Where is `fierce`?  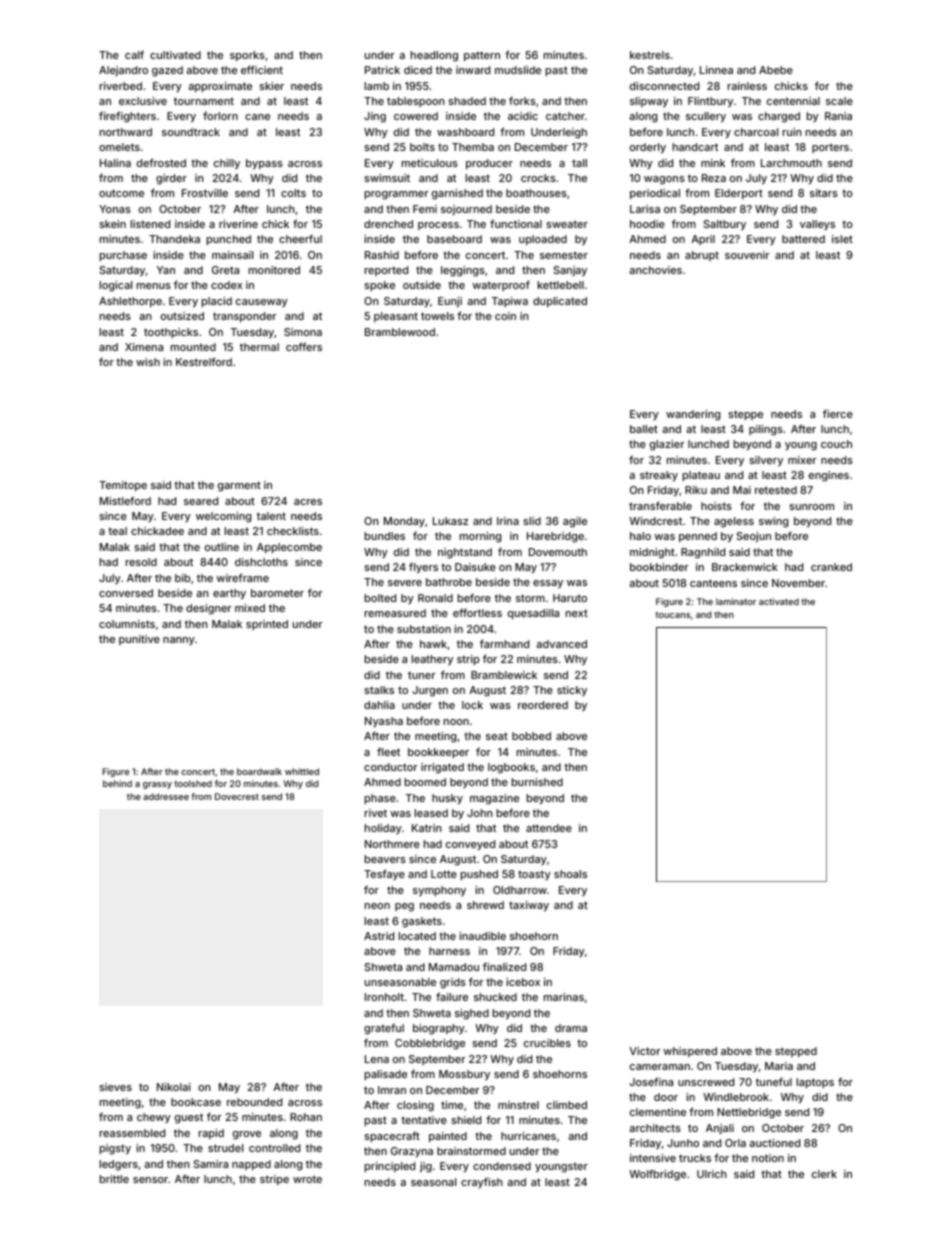 fierce is located at coordinates (838, 413).
